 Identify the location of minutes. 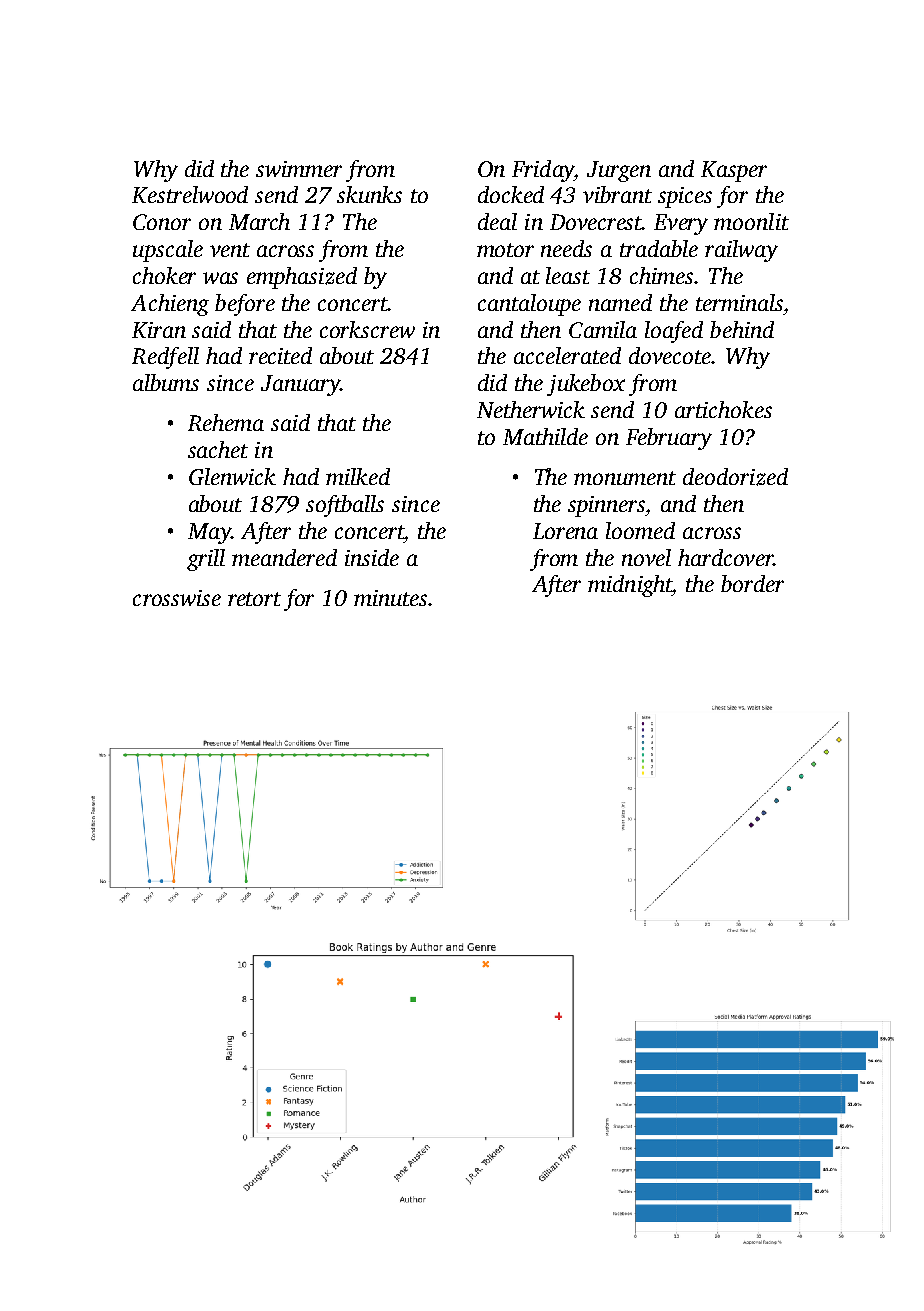
(390, 598).
